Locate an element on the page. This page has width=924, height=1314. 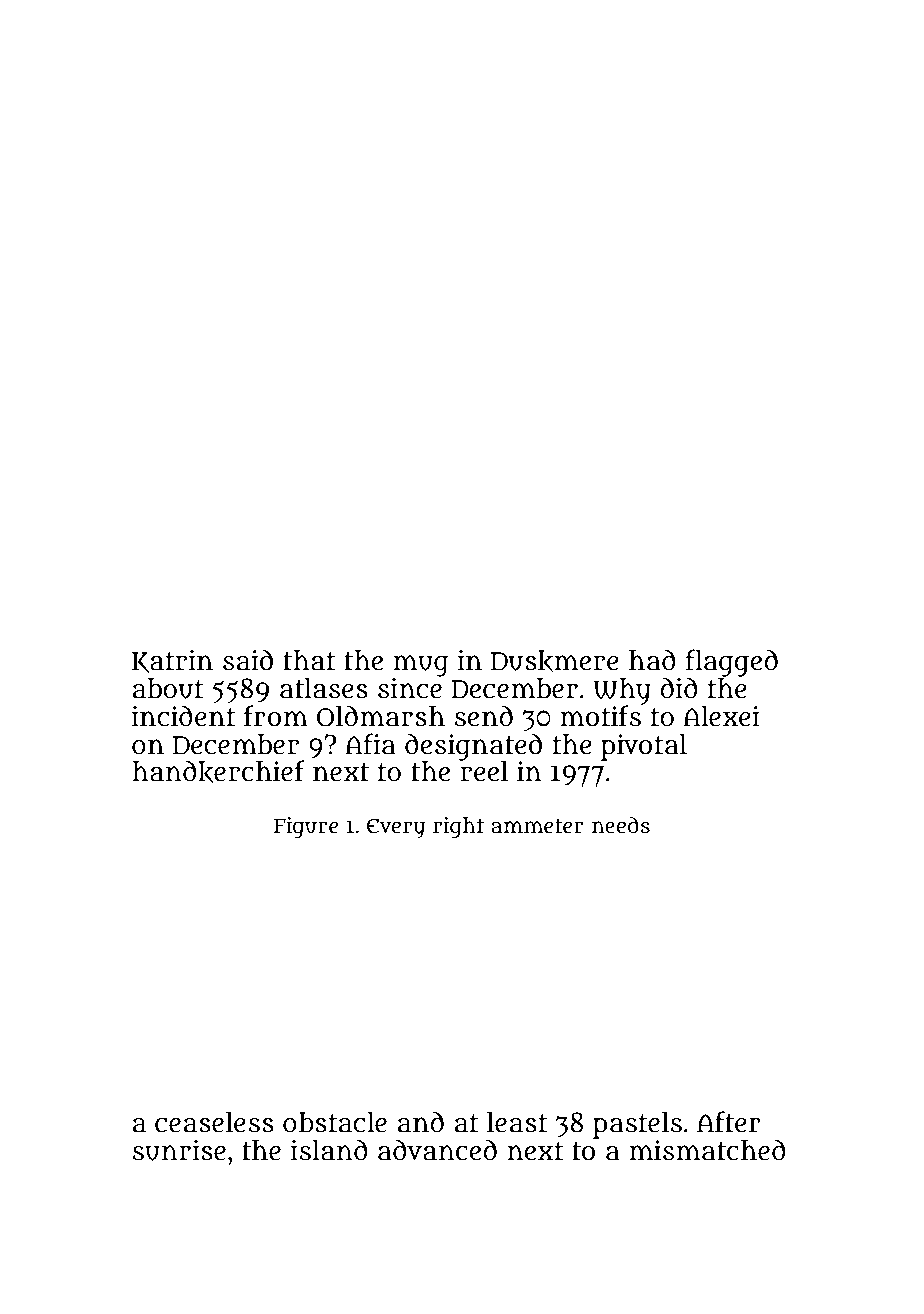
Alexei is located at coordinates (721, 716).
